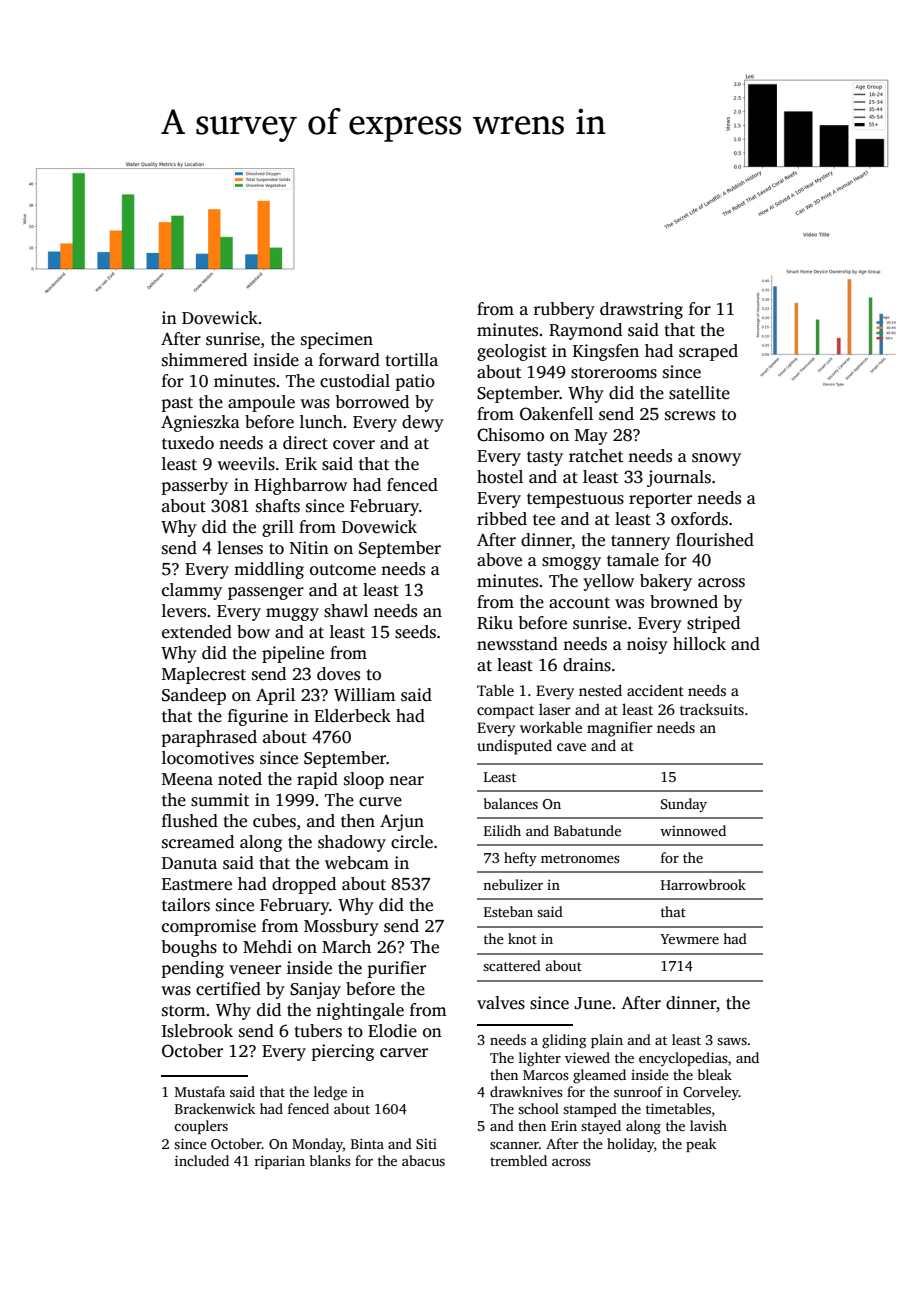 Image resolution: width=924 pixels, height=1311 pixels. I want to click on tubers, so click(318, 1031).
